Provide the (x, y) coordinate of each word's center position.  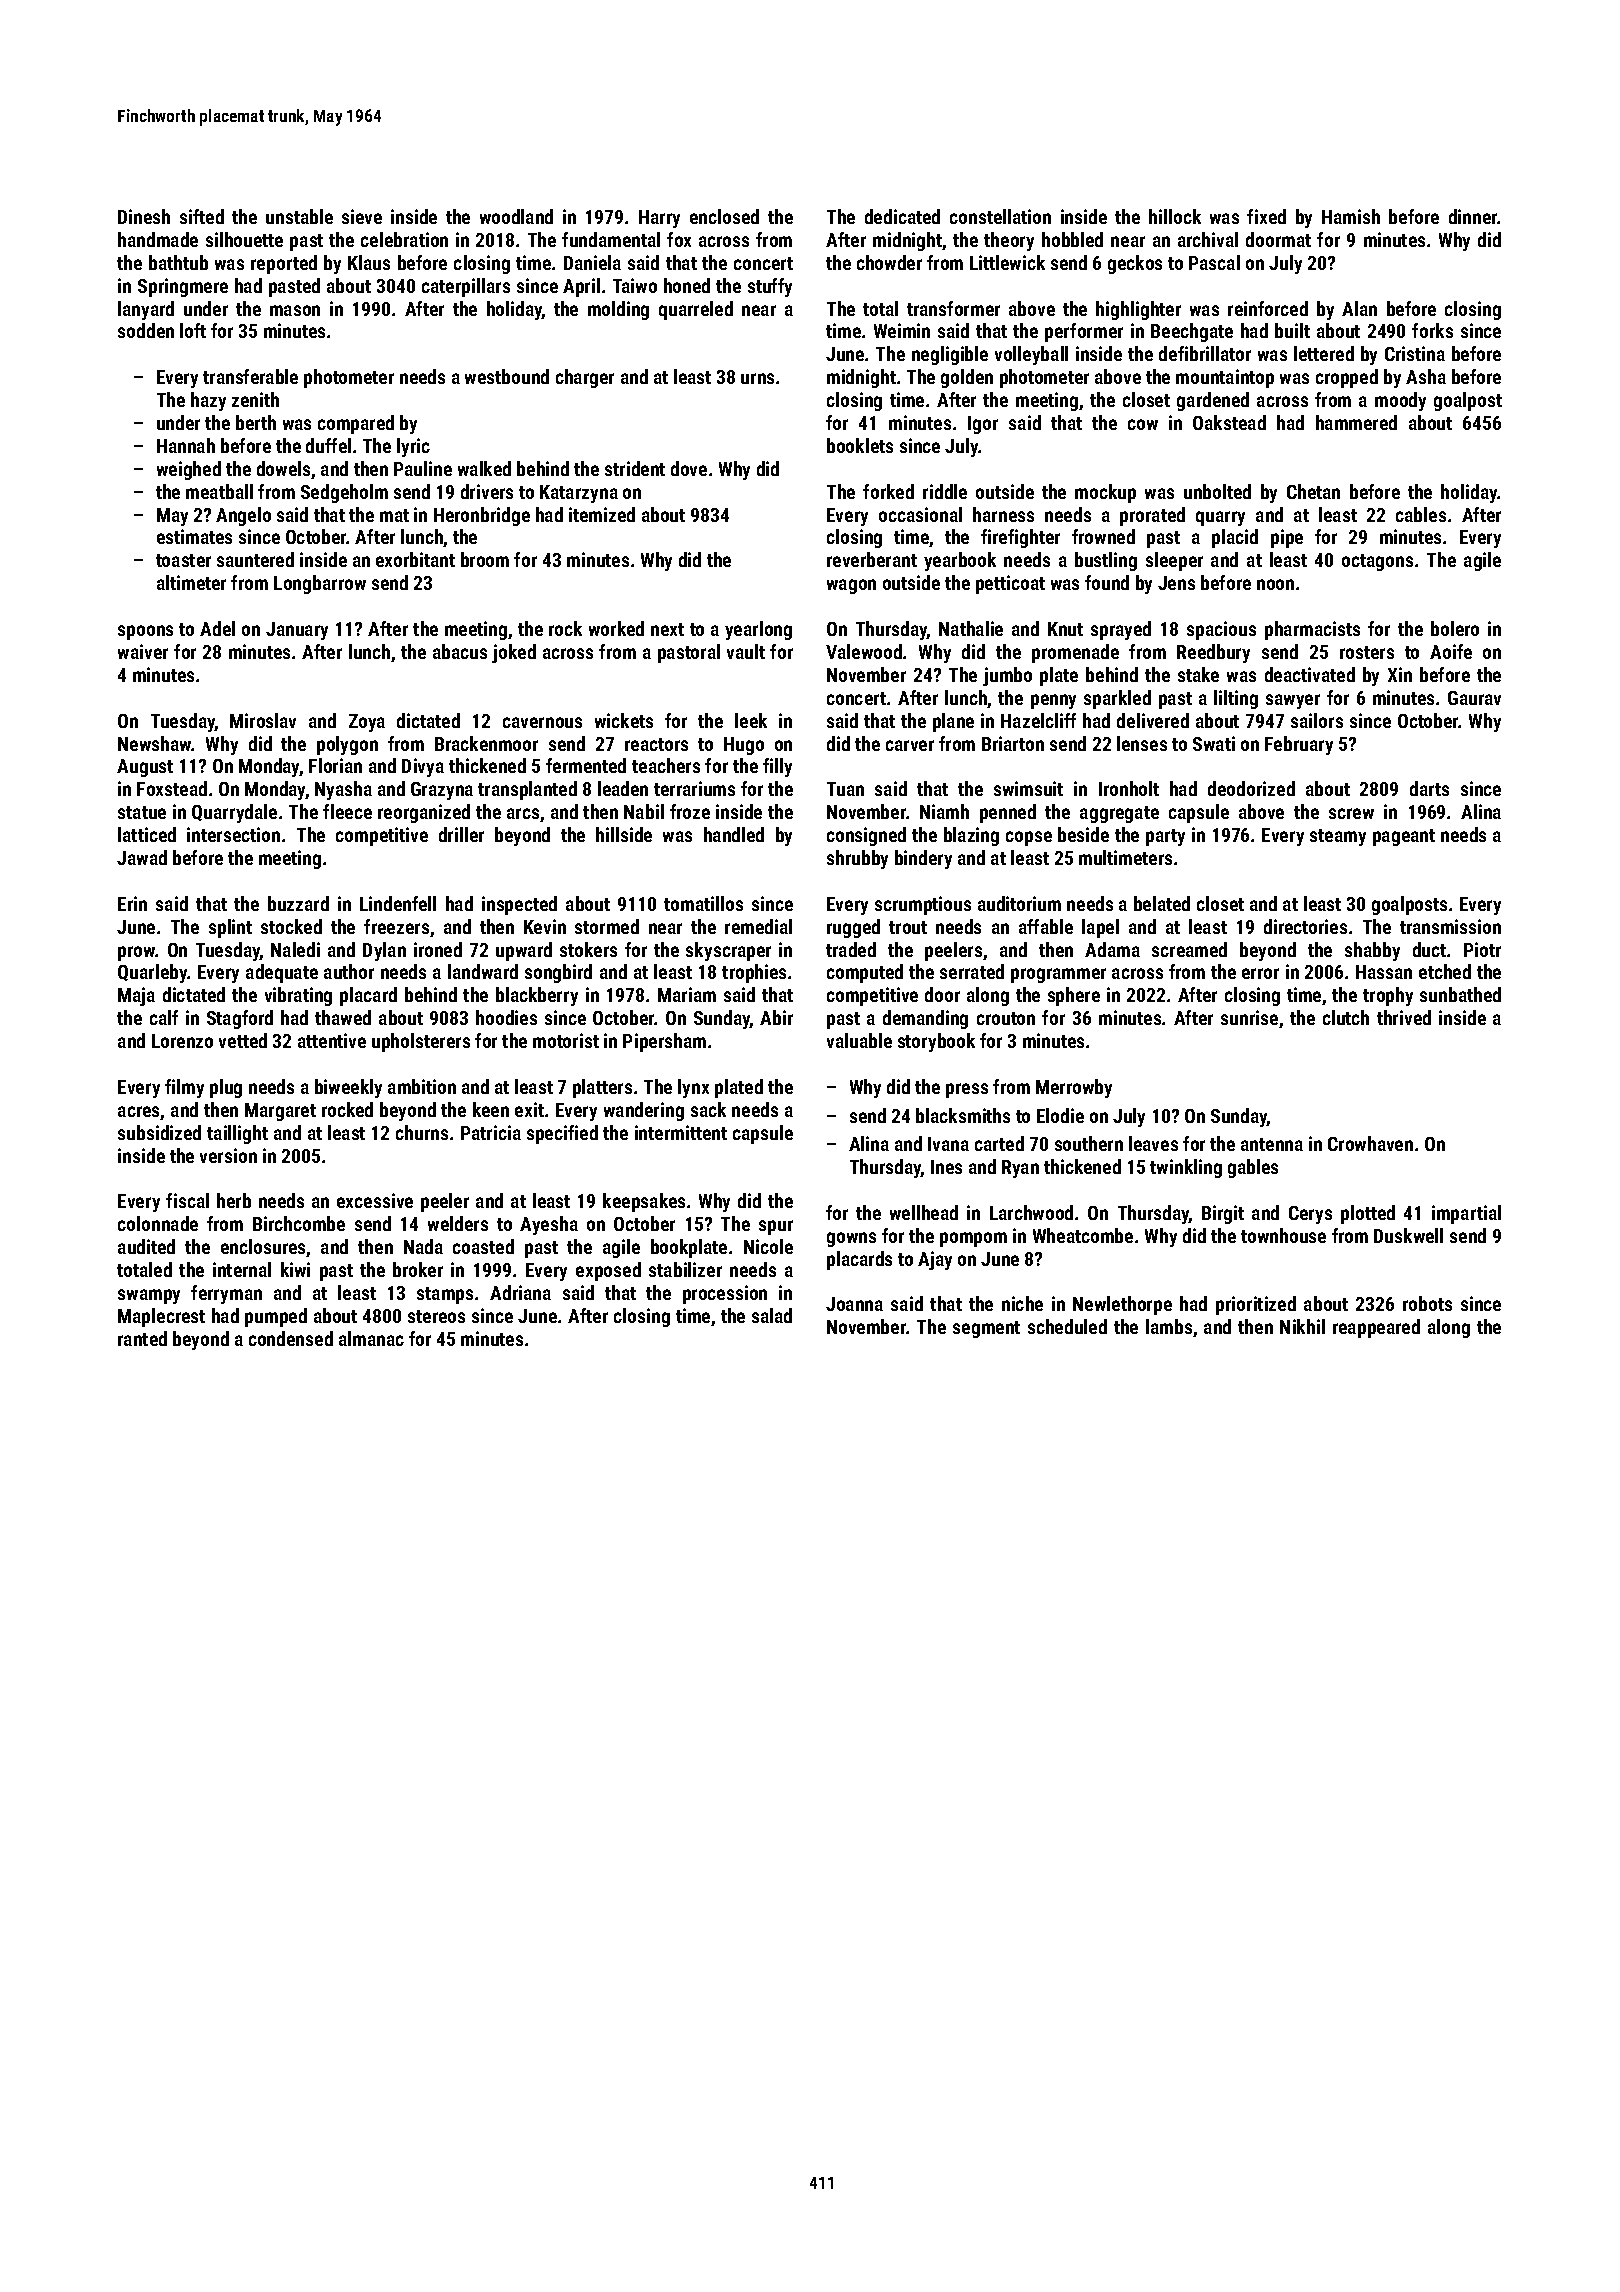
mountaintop (1225, 378)
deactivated (1310, 674)
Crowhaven (1370, 1143)
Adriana (520, 1292)
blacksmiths (963, 1115)
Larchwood (1031, 1212)
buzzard (298, 903)
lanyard (146, 310)
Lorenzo (182, 1041)
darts (1429, 788)
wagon (851, 586)
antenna (1272, 1144)
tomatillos (703, 903)
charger (585, 378)
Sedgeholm (344, 493)
